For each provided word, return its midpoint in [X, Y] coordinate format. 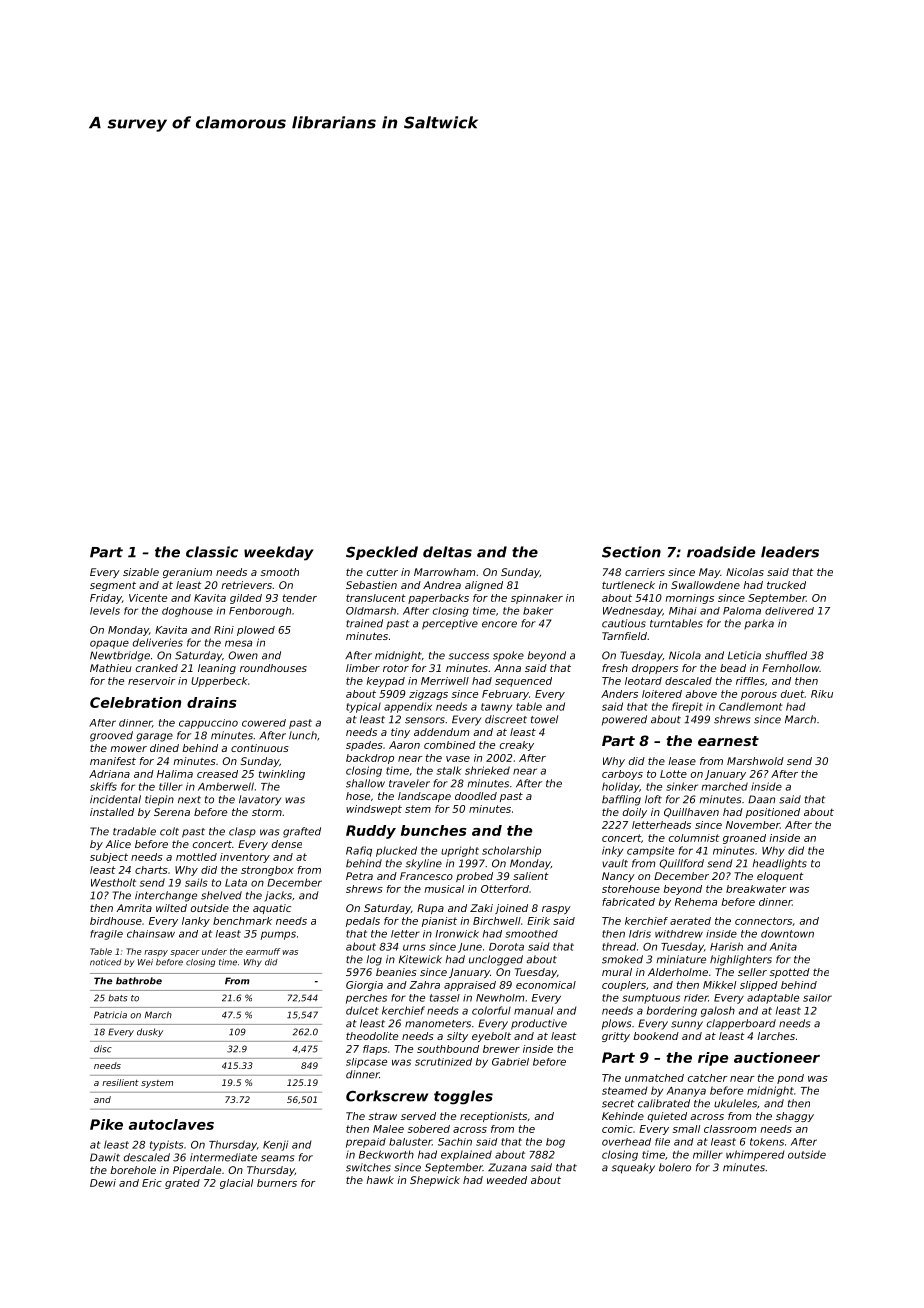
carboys [622, 775]
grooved [111, 736]
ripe [713, 1059]
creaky [517, 746]
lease [682, 761]
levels [105, 611]
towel [544, 719]
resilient [120, 1082]
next [189, 800]
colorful [491, 1010]
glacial [236, 1184]
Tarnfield [624, 636]
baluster [410, 1142]
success [468, 656]
